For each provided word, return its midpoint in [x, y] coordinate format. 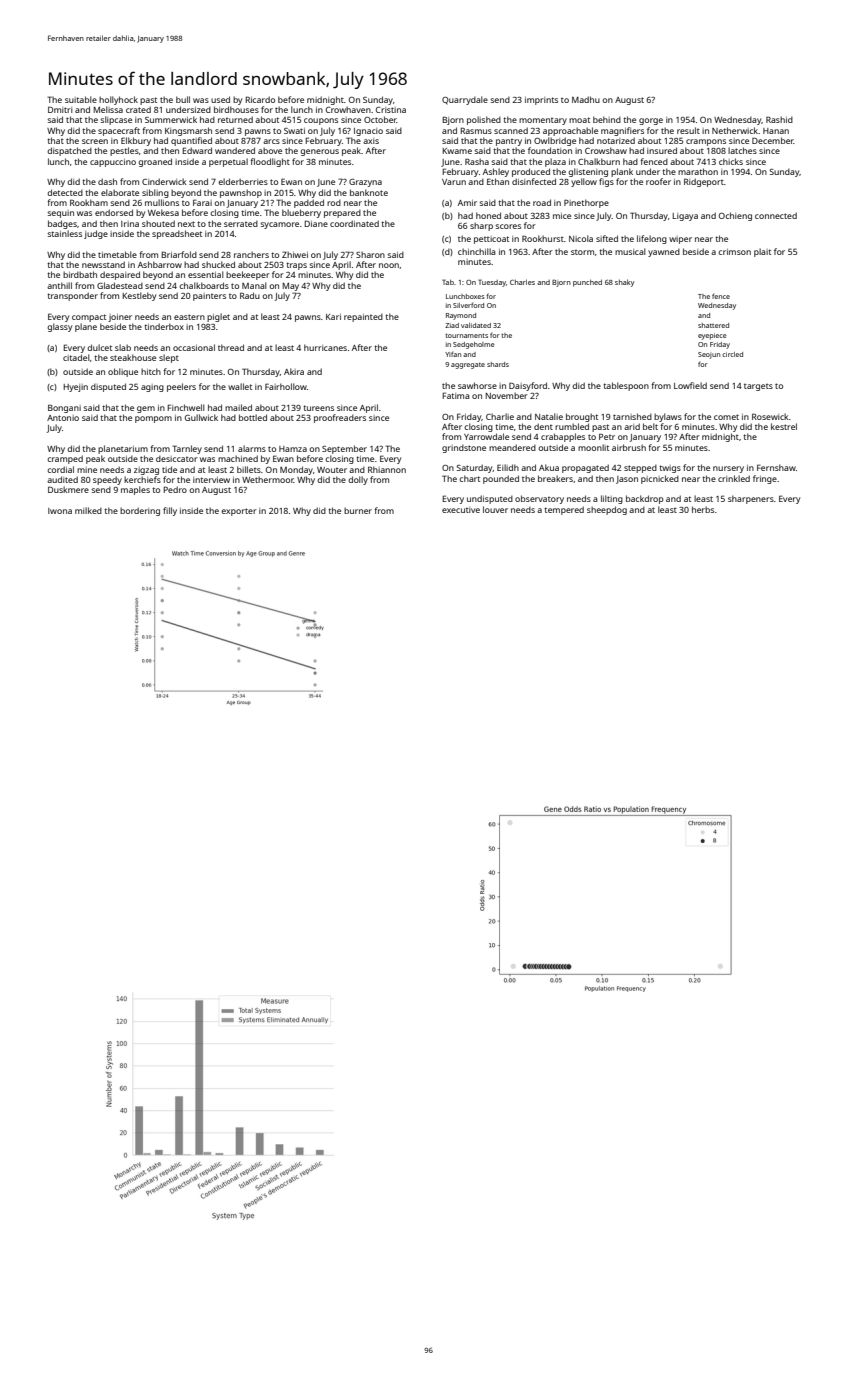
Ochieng [735, 216]
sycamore [279, 225]
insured [662, 150]
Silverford [468, 305]
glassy [59, 327]
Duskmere [68, 489]
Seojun [709, 355]
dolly [358, 480]
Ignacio [368, 132]
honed [488, 215]
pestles [124, 151]
